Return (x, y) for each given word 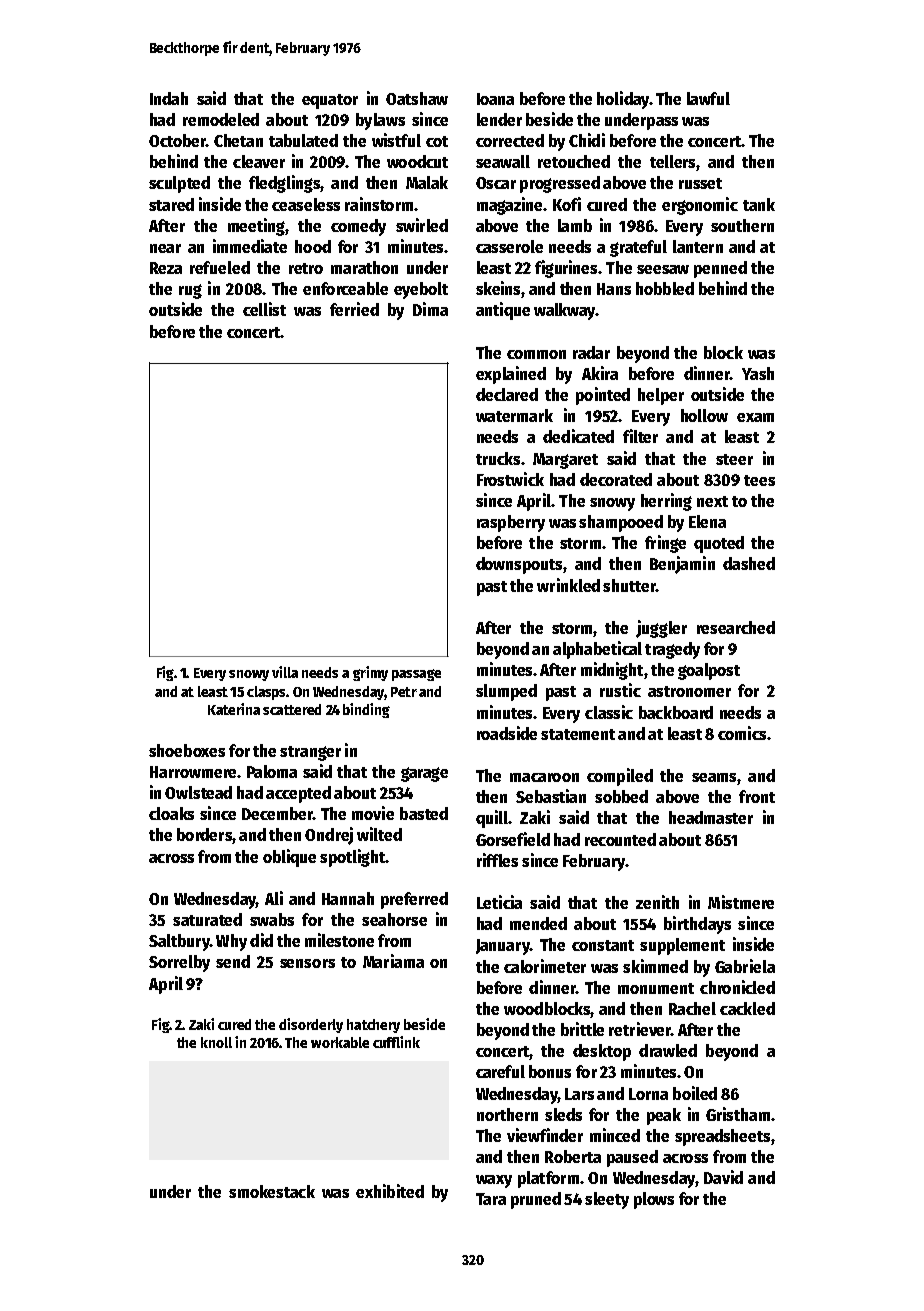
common (536, 354)
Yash (758, 373)
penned (720, 269)
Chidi (587, 140)
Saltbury (179, 942)
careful (500, 1071)
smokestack (272, 1191)
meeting (256, 227)
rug (190, 291)
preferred (414, 900)
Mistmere (741, 902)
